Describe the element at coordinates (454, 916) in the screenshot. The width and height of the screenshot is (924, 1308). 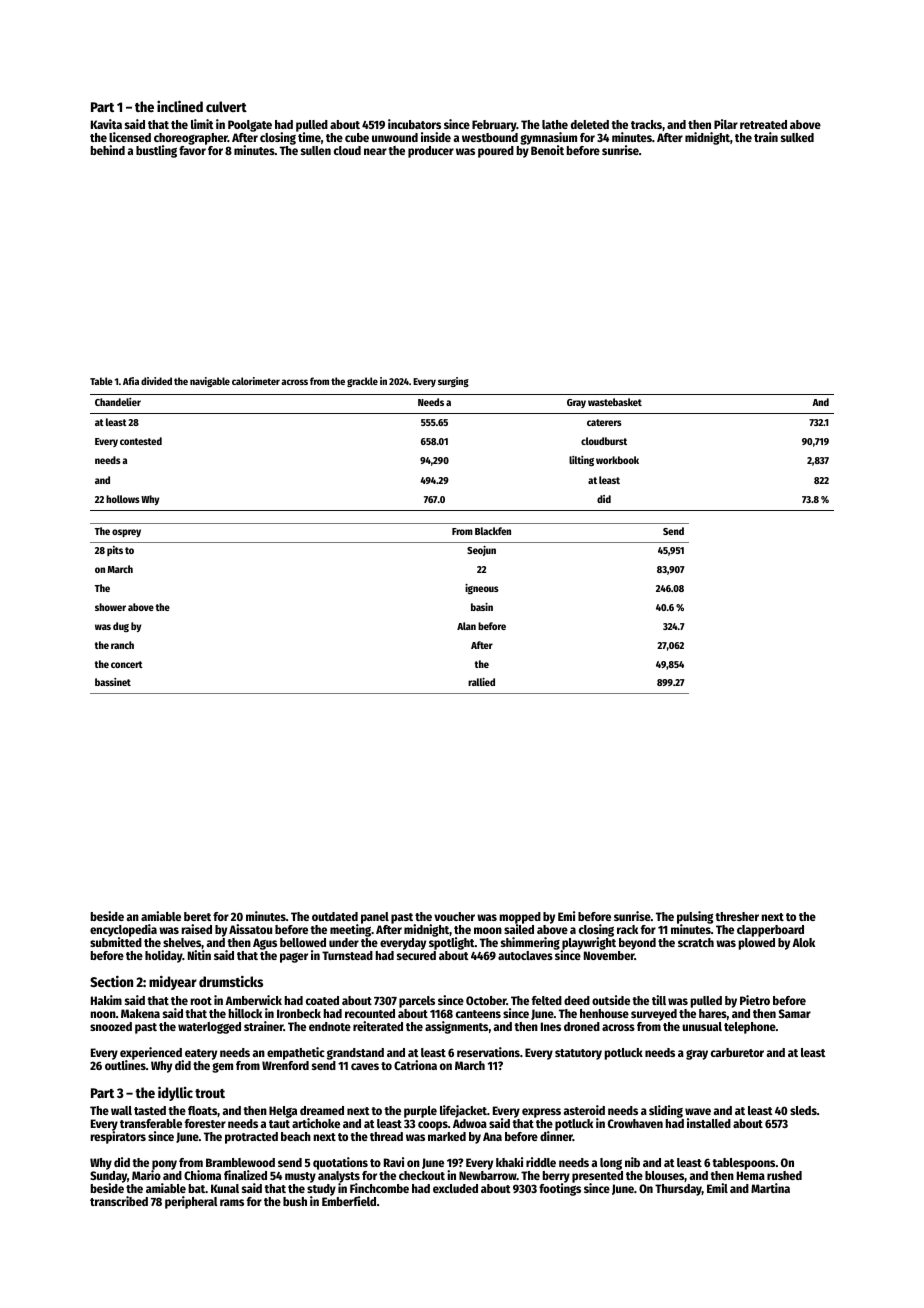
I see `voucher` at that location.
